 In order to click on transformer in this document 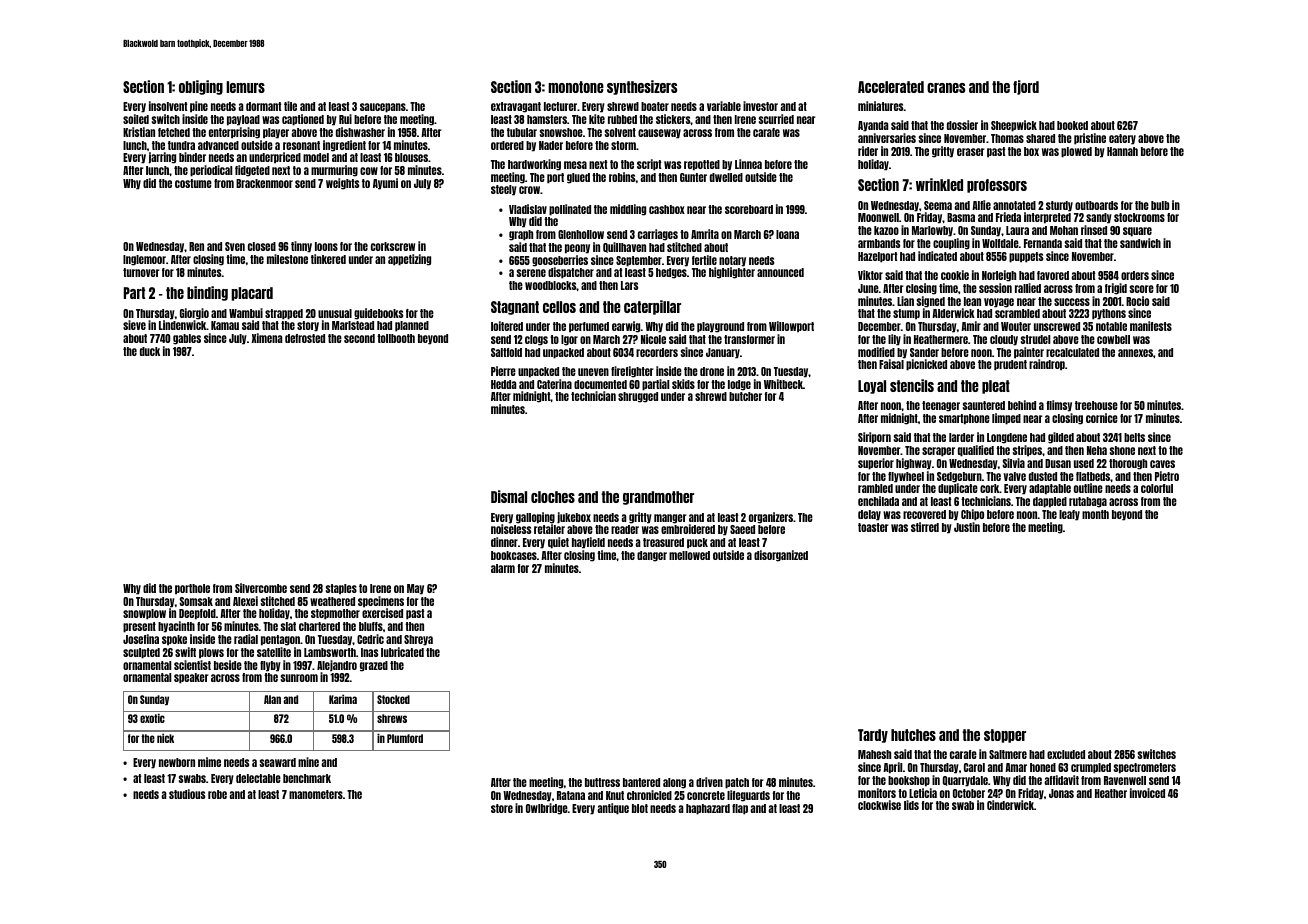, I will do `click(749, 339)`.
